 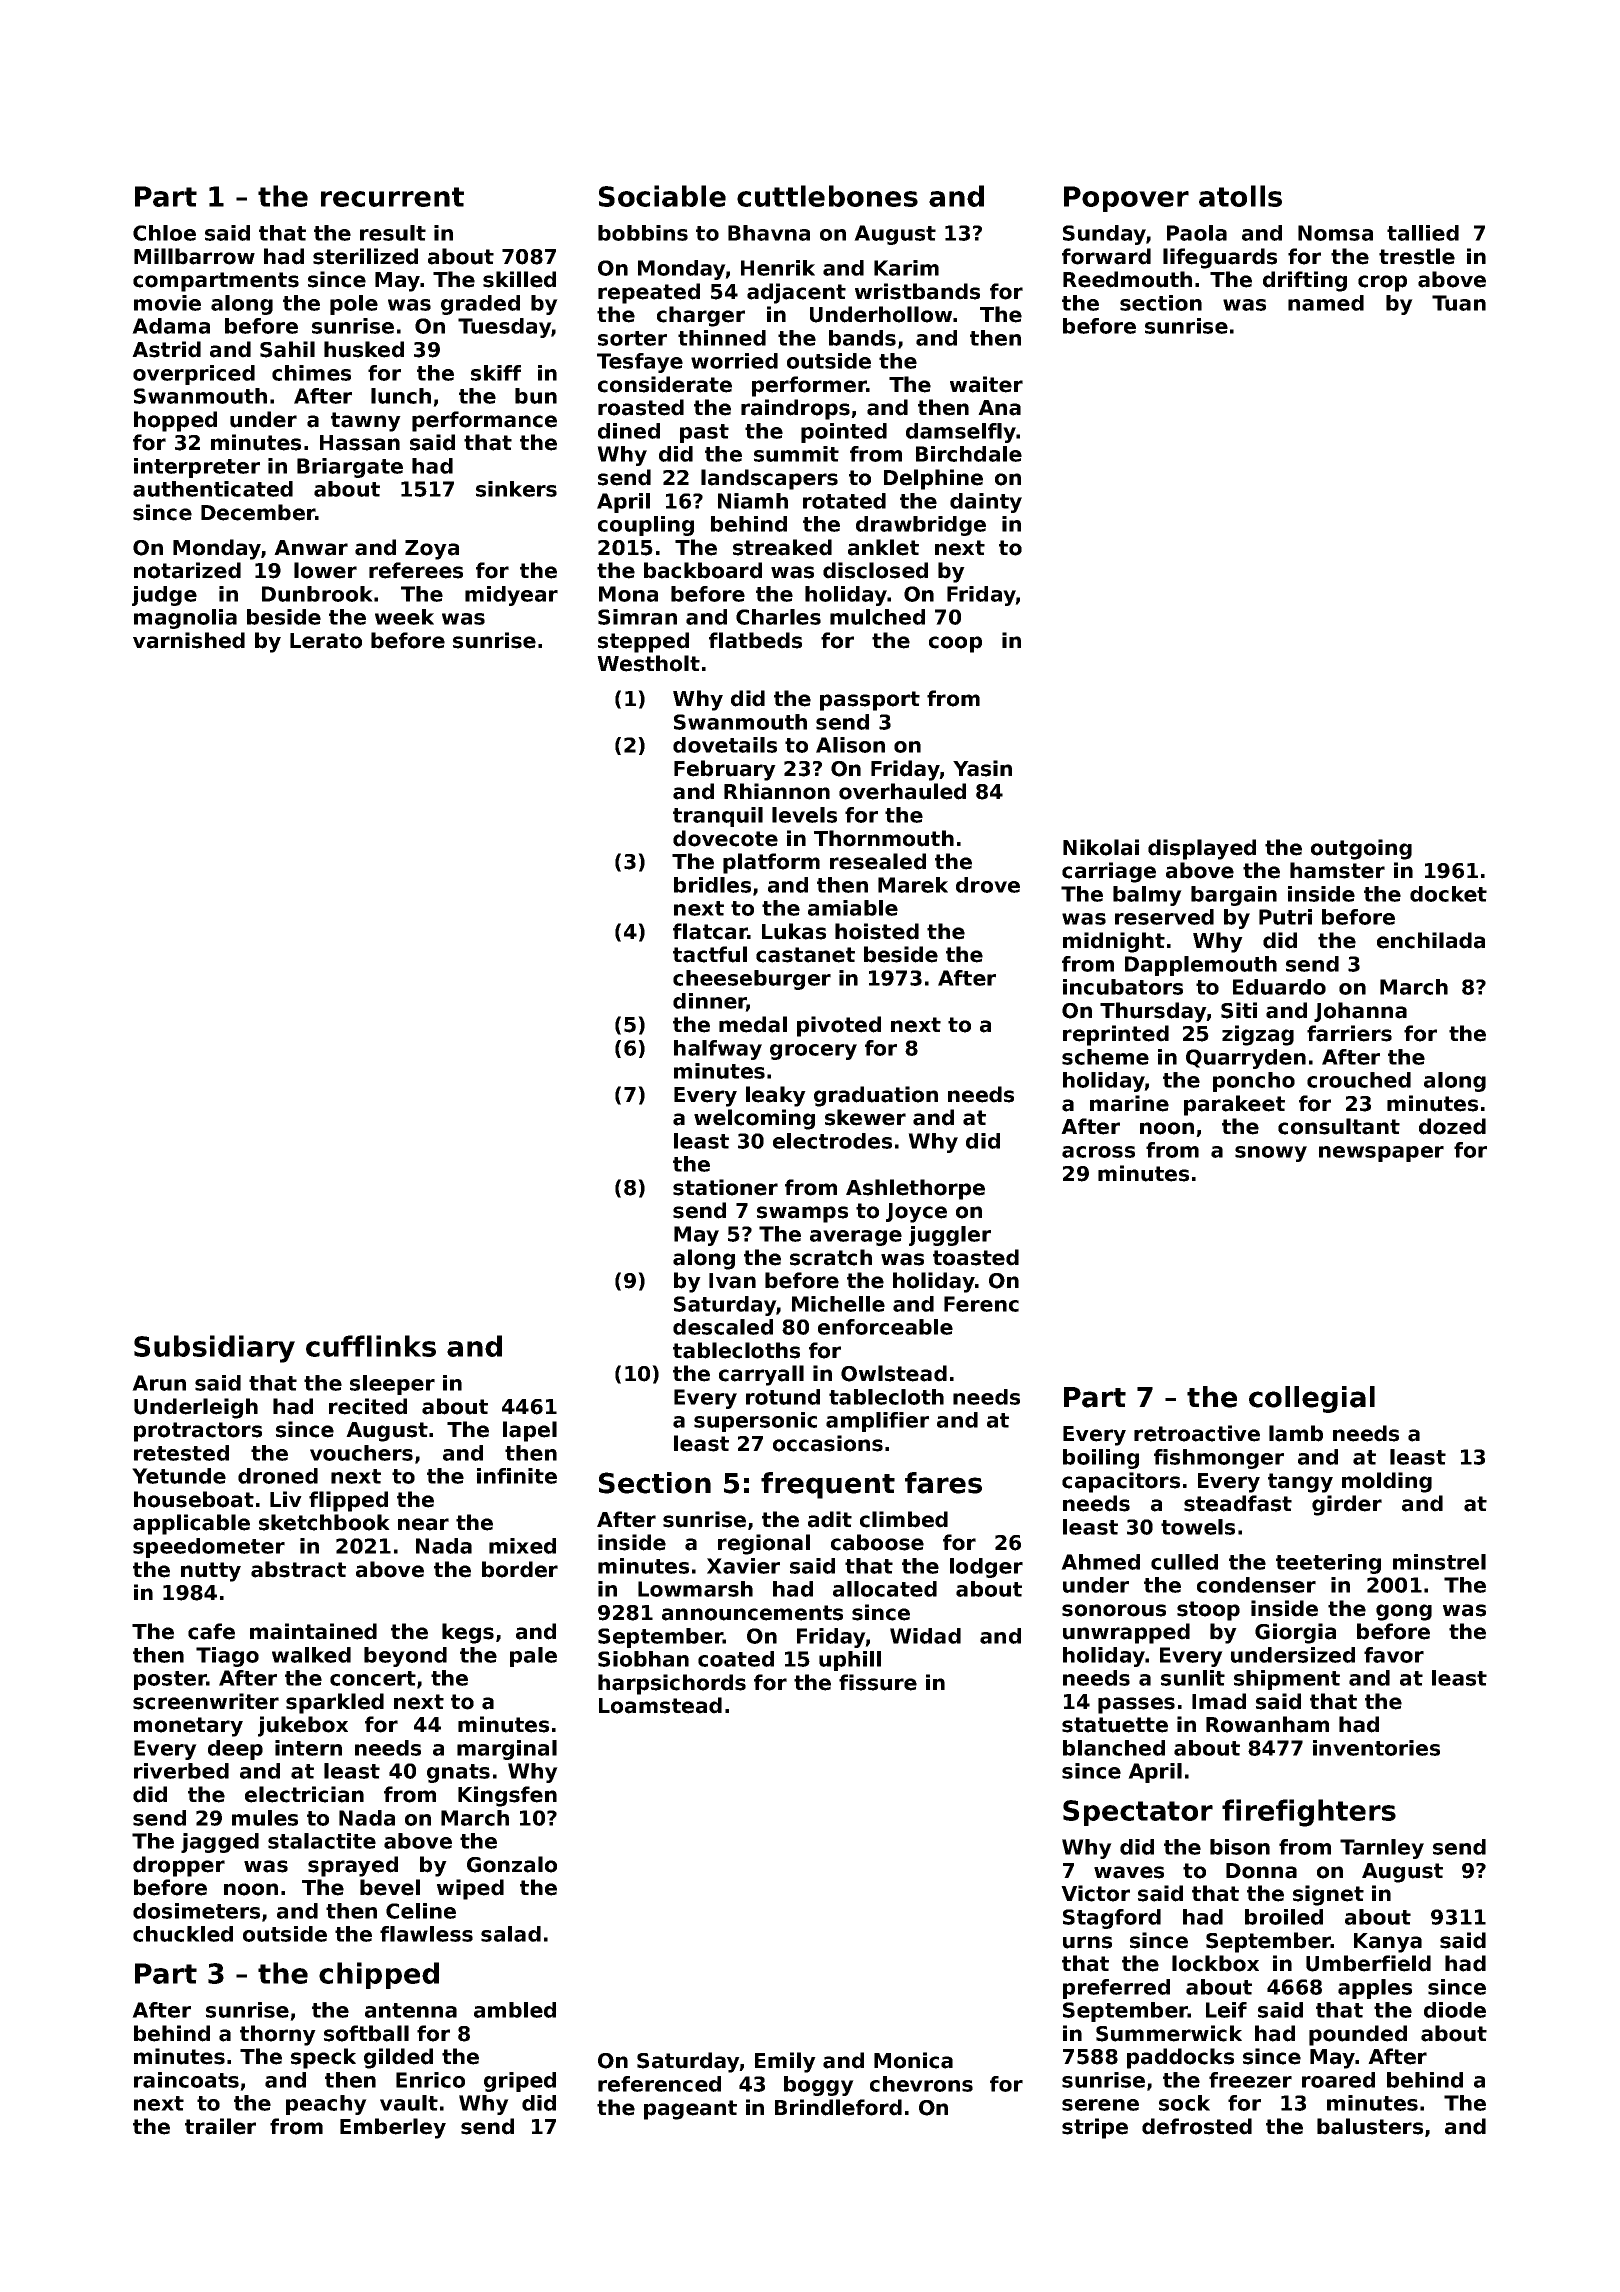 What do you see at coordinates (187, 570) in the screenshot?
I see `notarized` at bounding box center [187, 570].
